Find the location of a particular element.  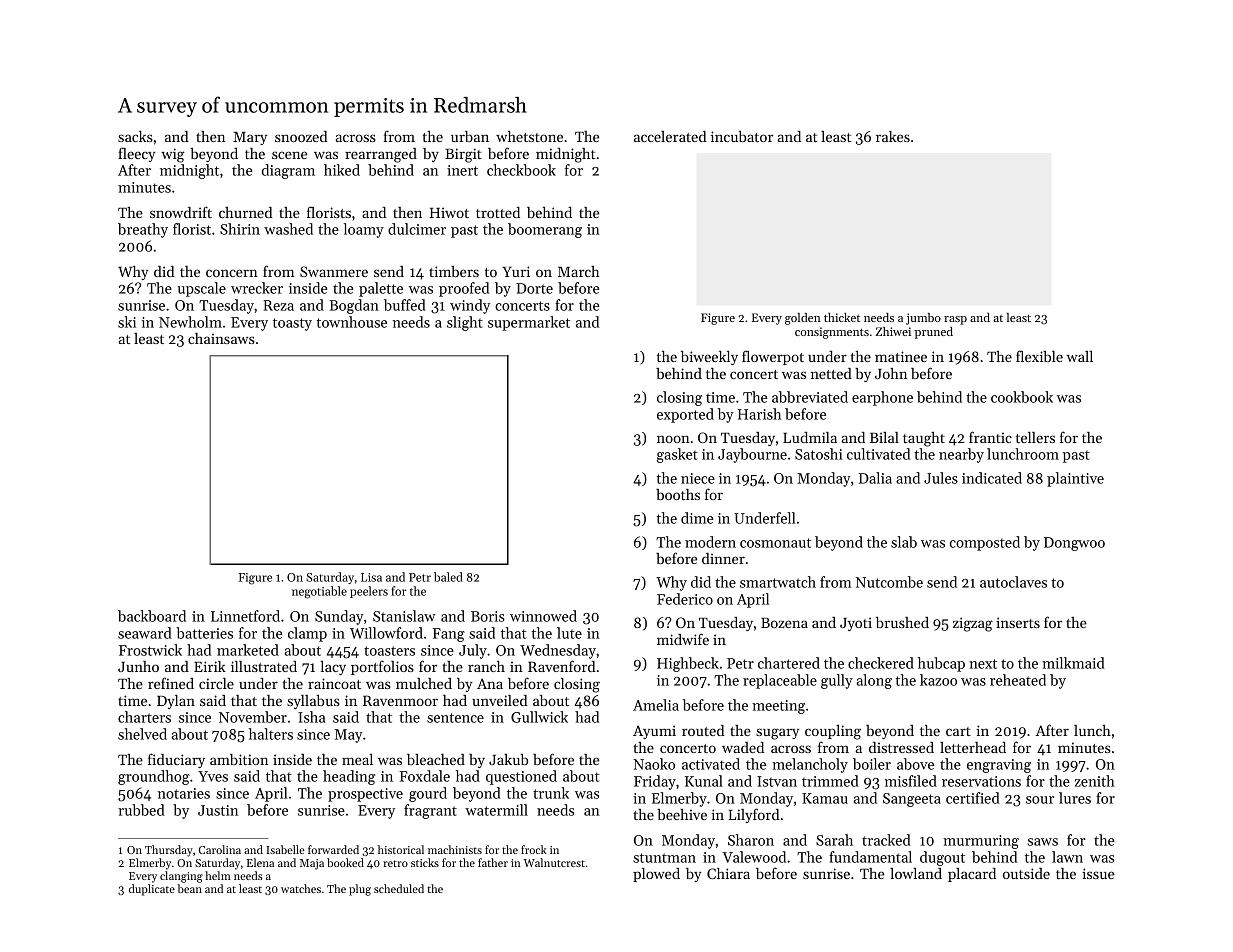

plowed is located at coordinates (656, 875).
